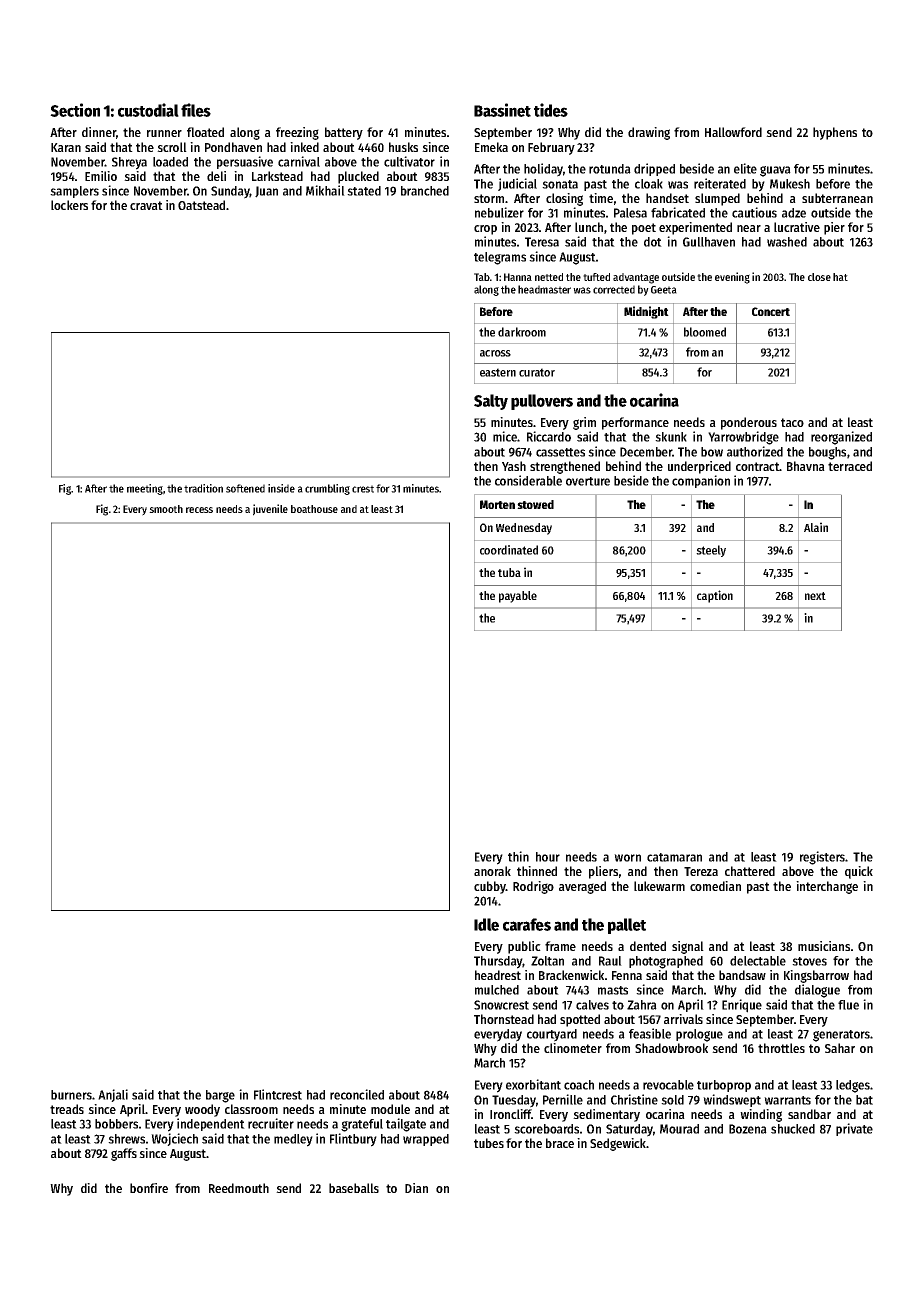  I want to click on coordinated, so click(509, 550).
